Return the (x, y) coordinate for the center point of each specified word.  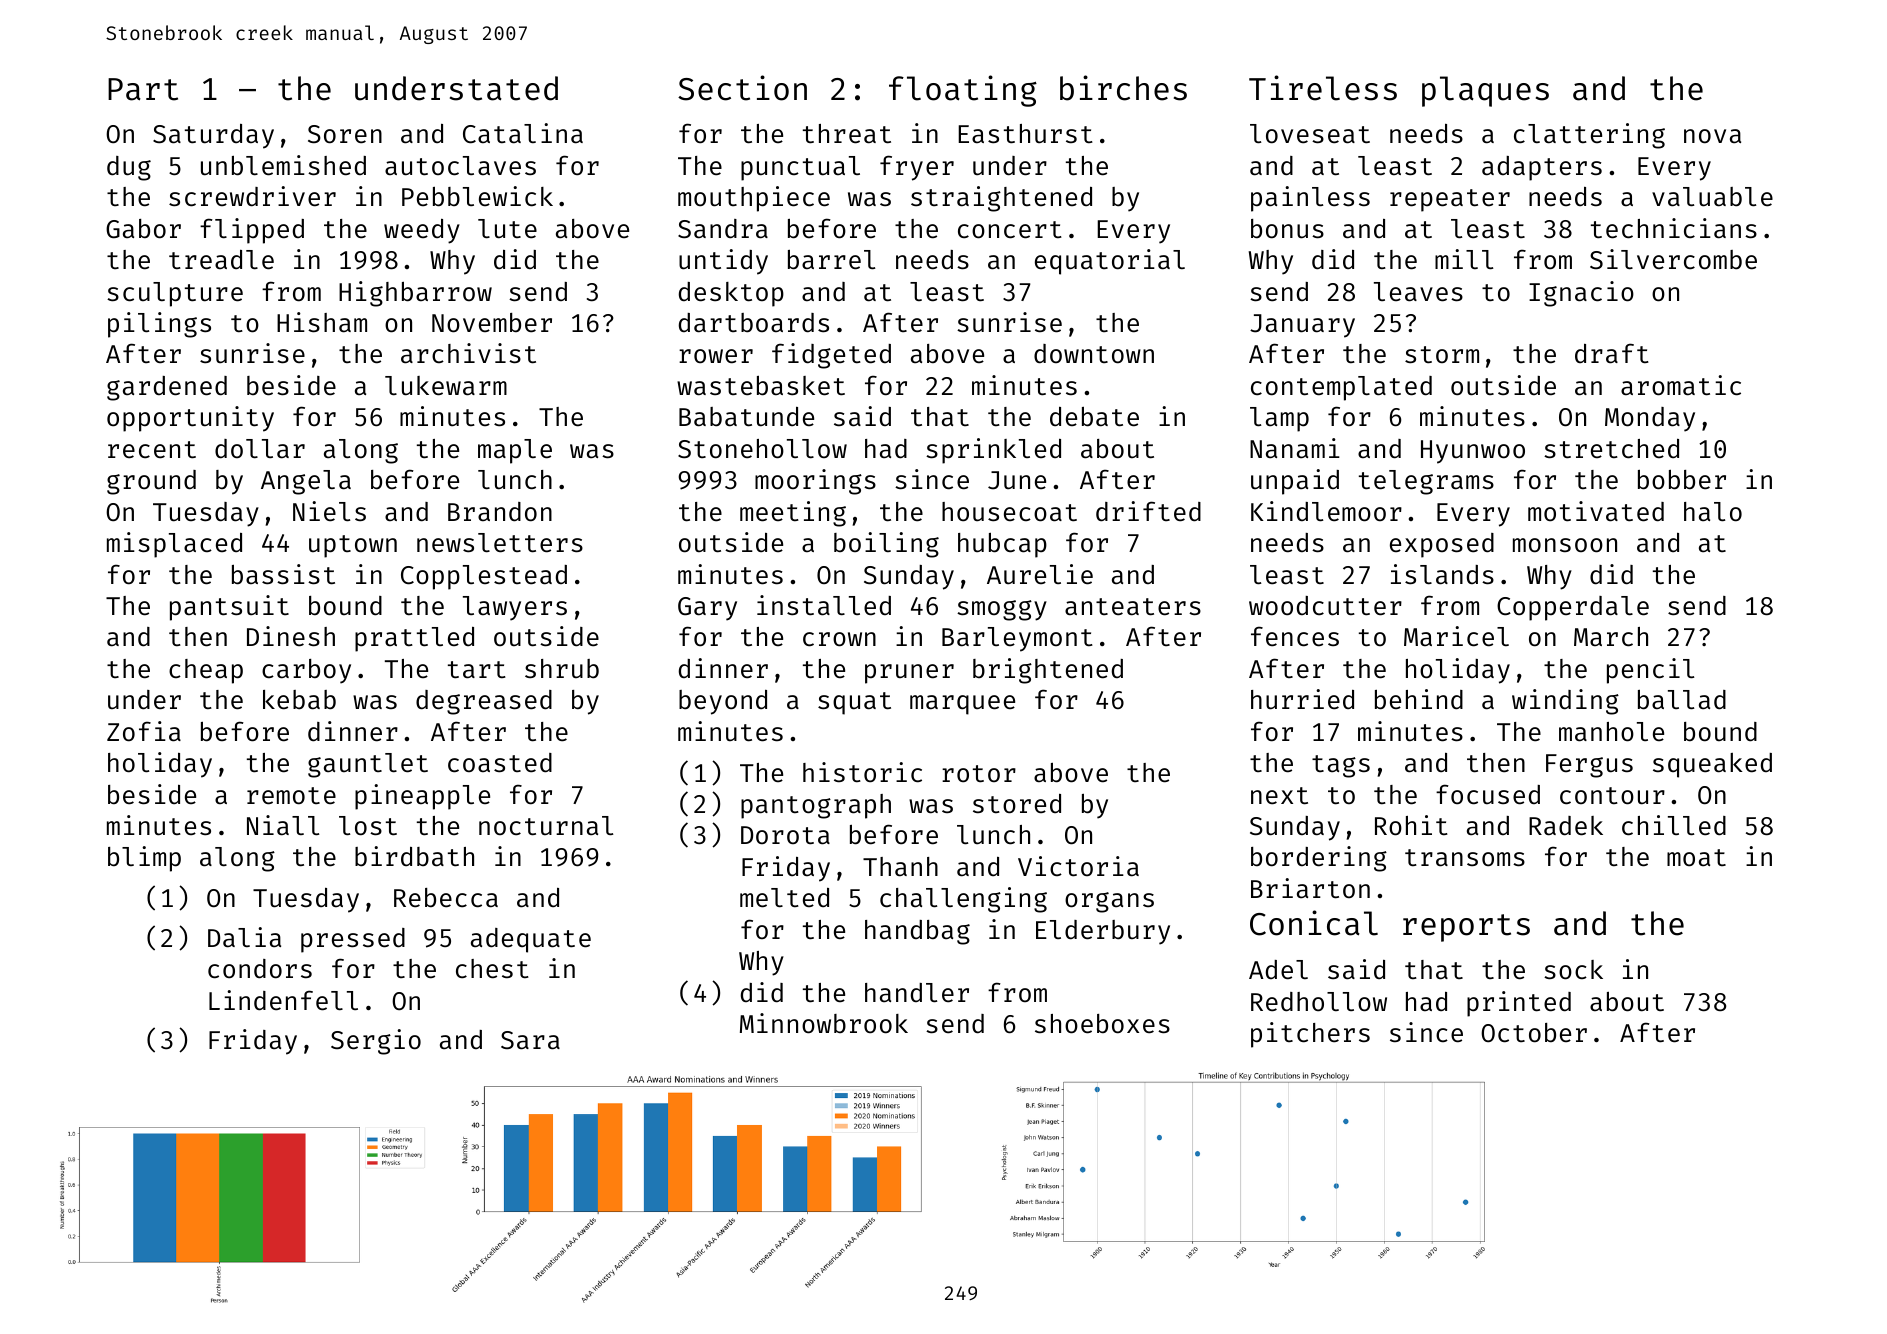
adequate (531, 940)
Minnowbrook (824, 1023)
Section (742, 88)
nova (1712, 136)
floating (963, 91)
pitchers (1310, 1035)
